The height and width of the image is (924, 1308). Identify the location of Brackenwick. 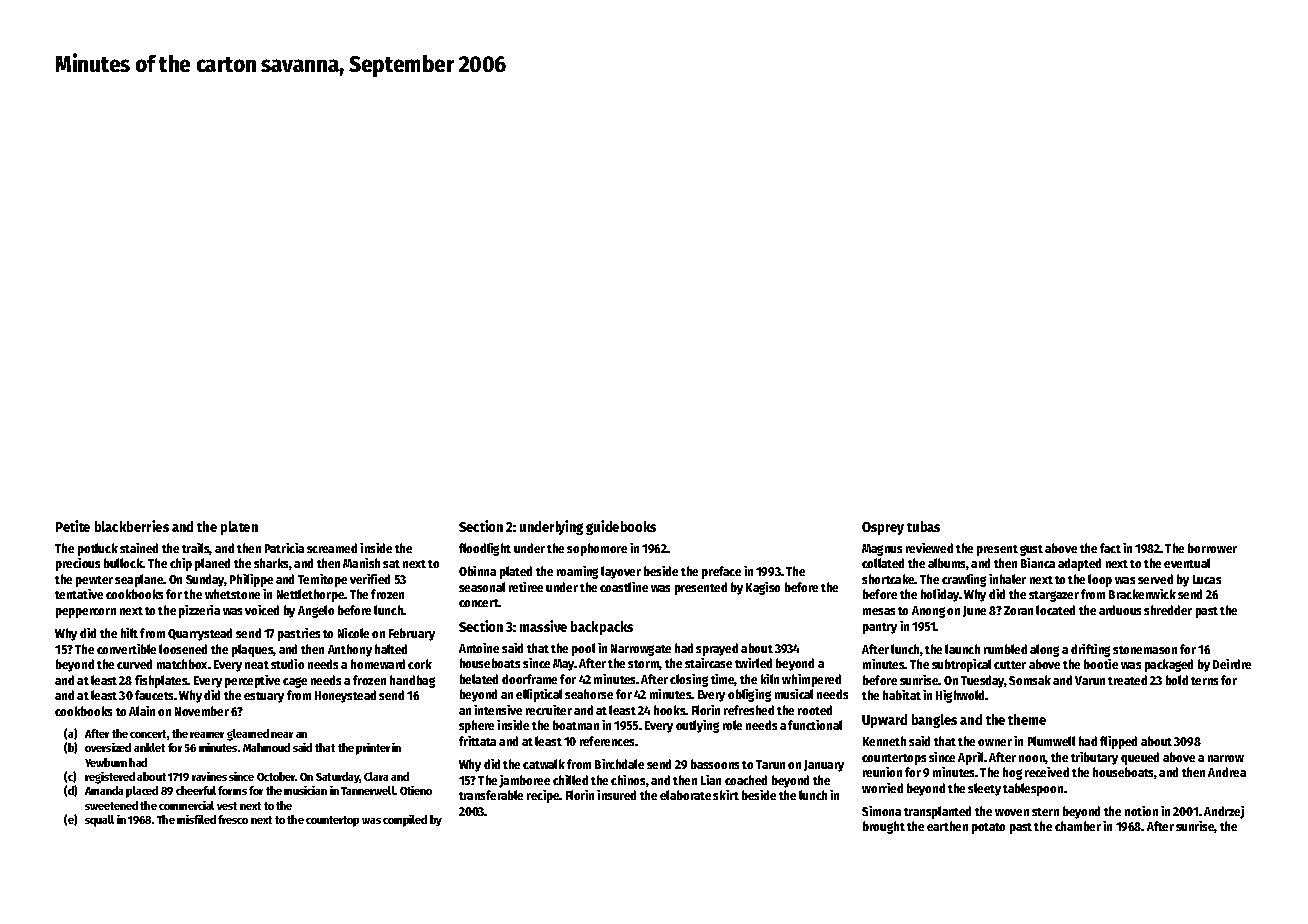
(1142, 594).
